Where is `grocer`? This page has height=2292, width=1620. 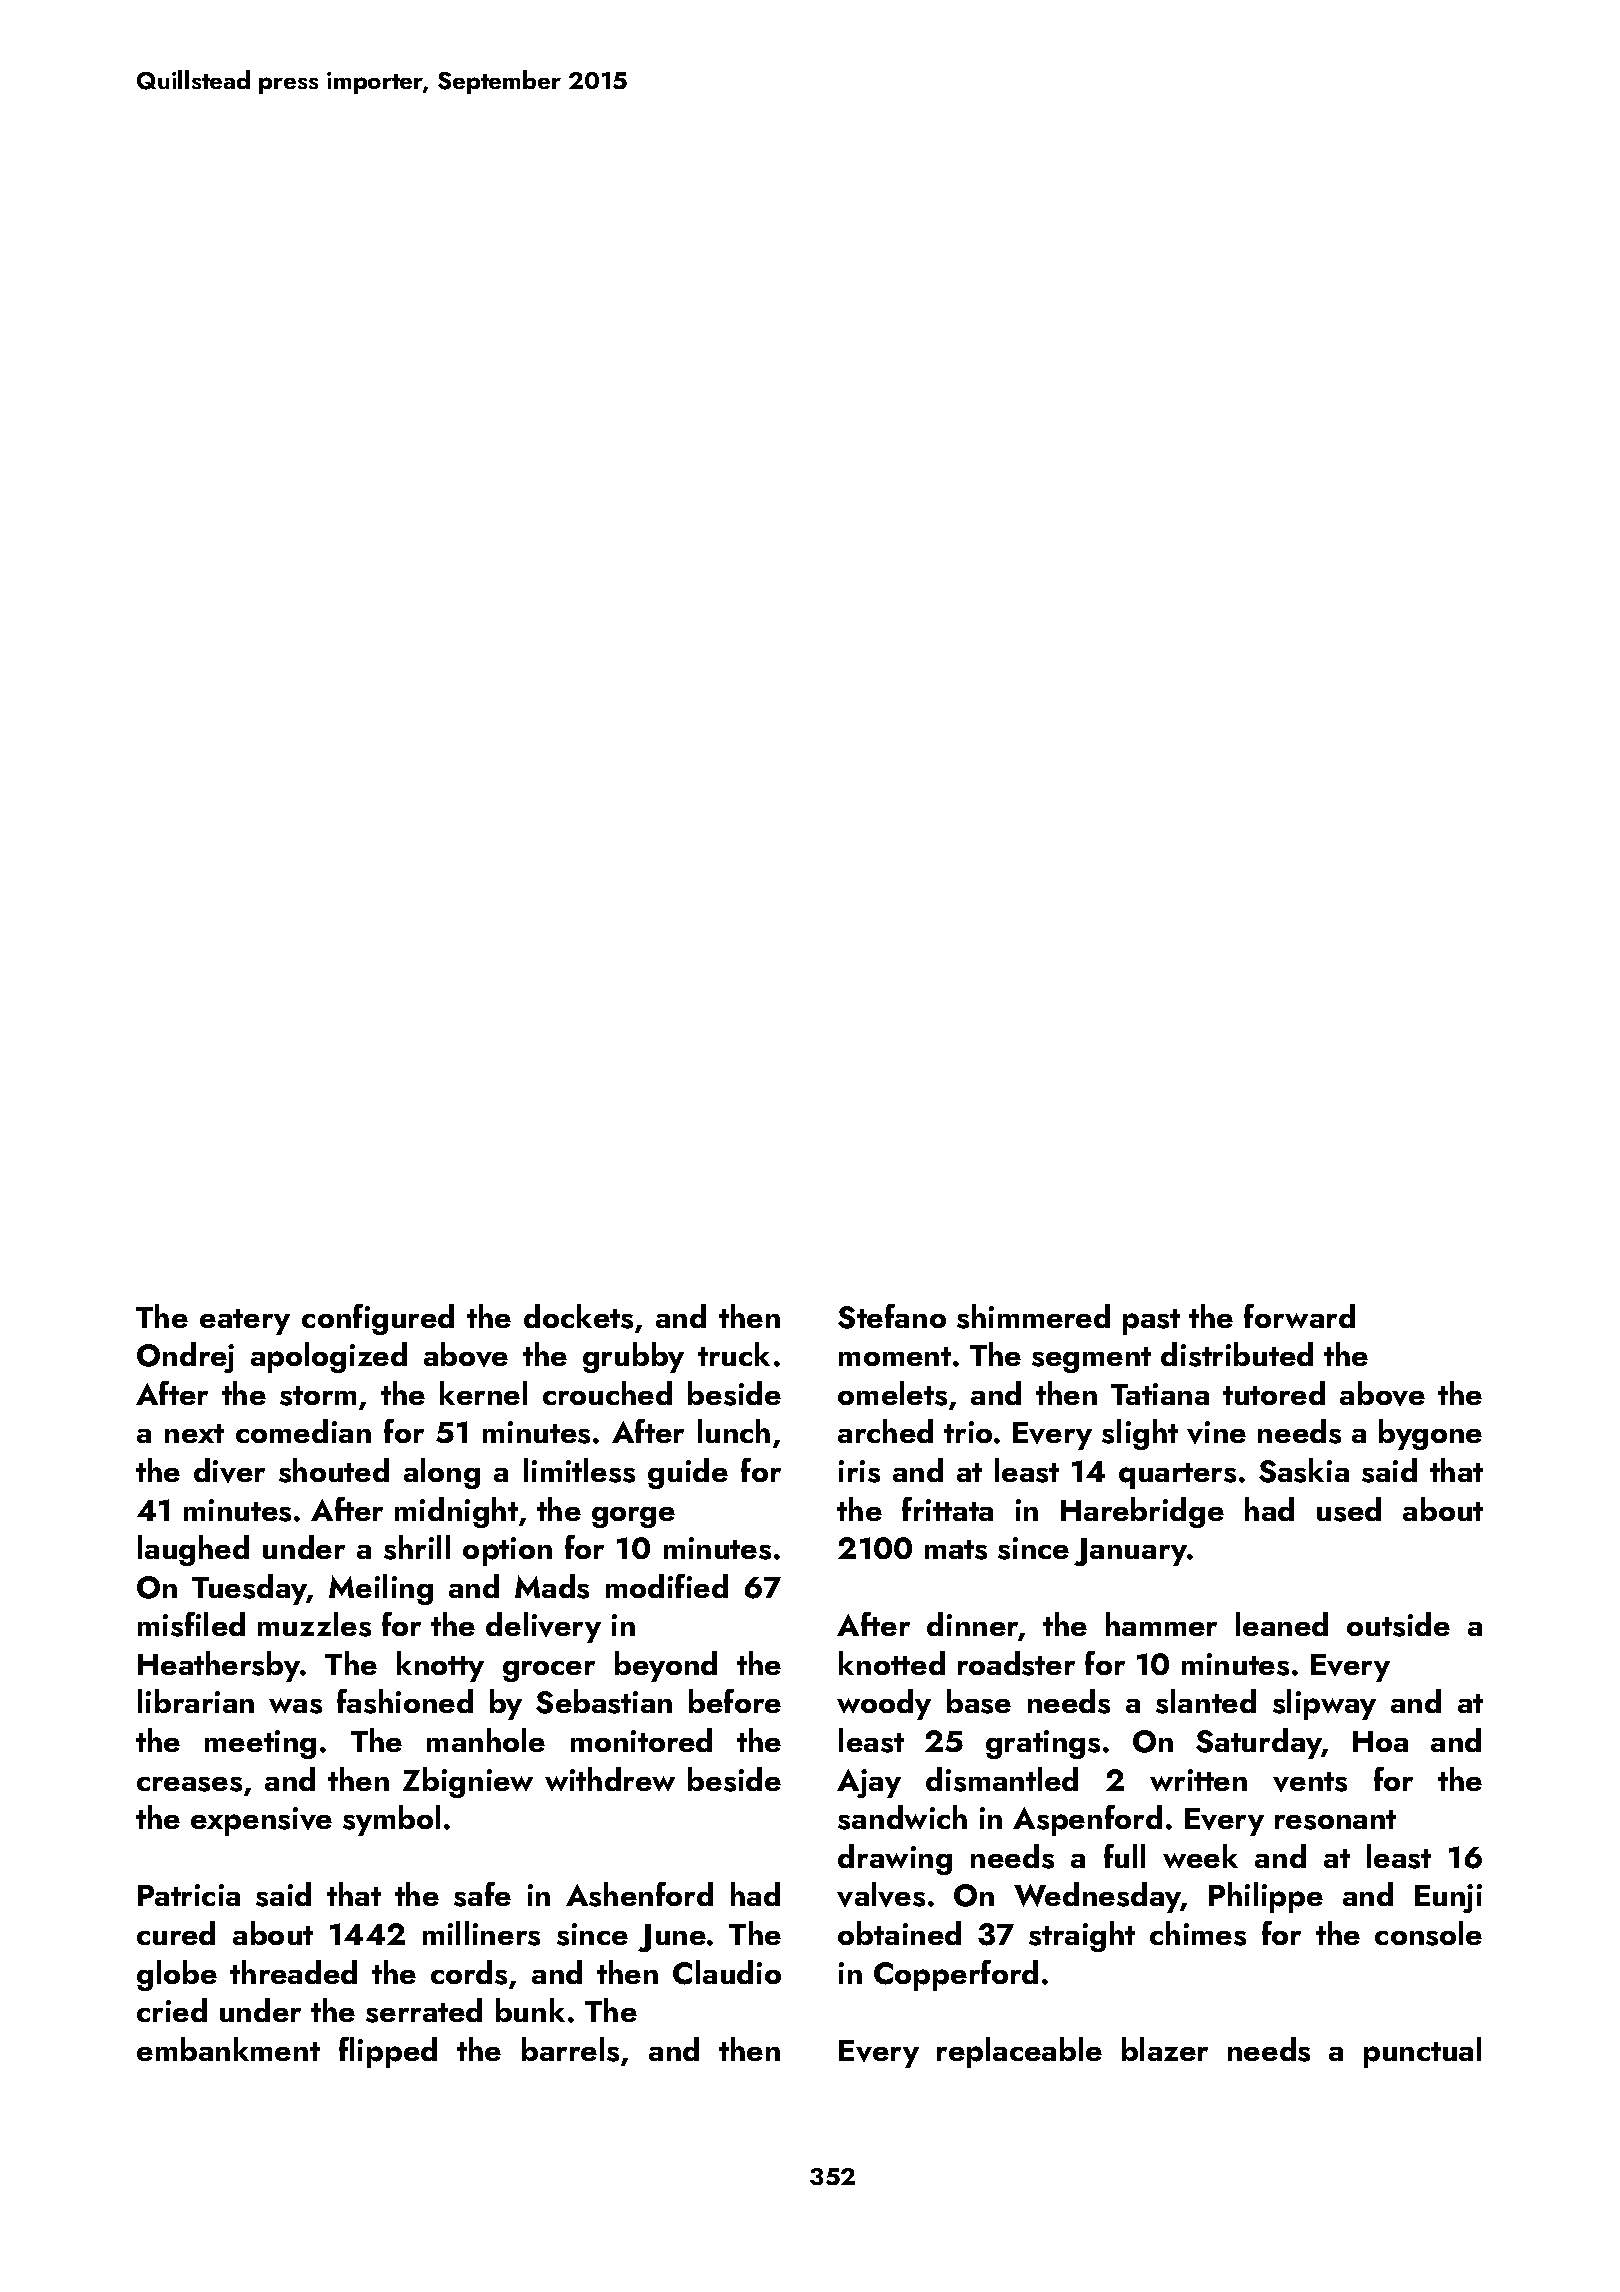 grocer is located at coordinates (549, 1671).
